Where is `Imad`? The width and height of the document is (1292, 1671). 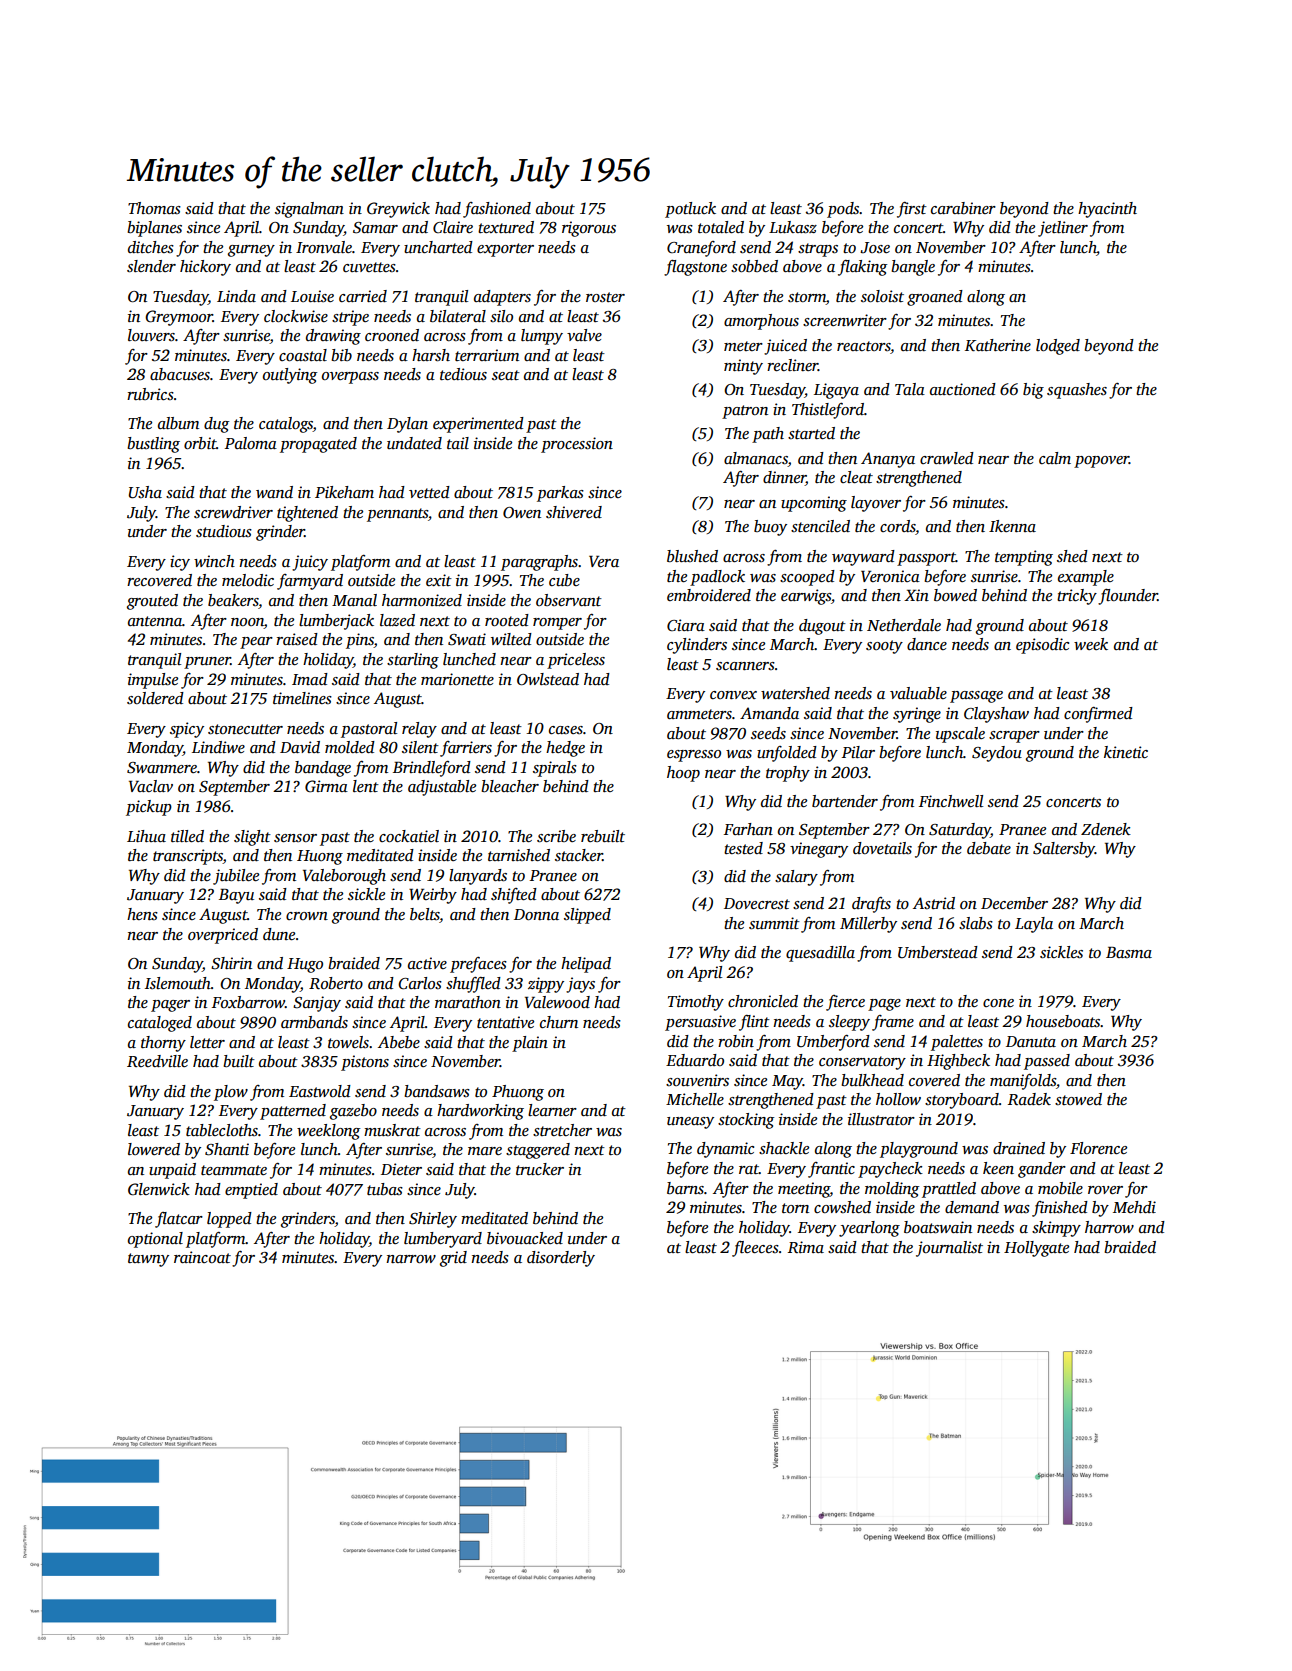 Imad is located at coordinates (310, 679).
